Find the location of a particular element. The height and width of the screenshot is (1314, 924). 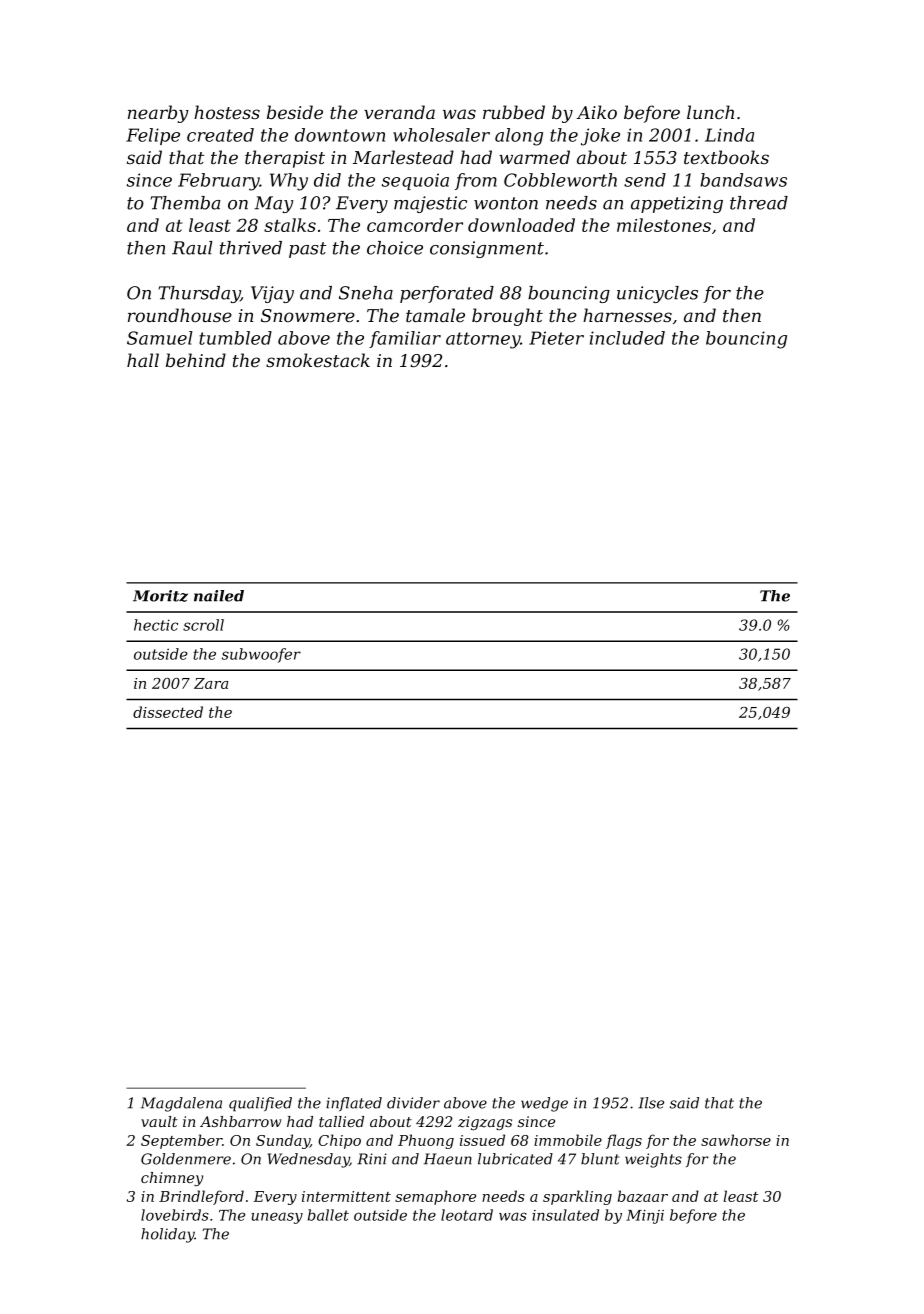

attorney is located at coordinates (483, 340).
